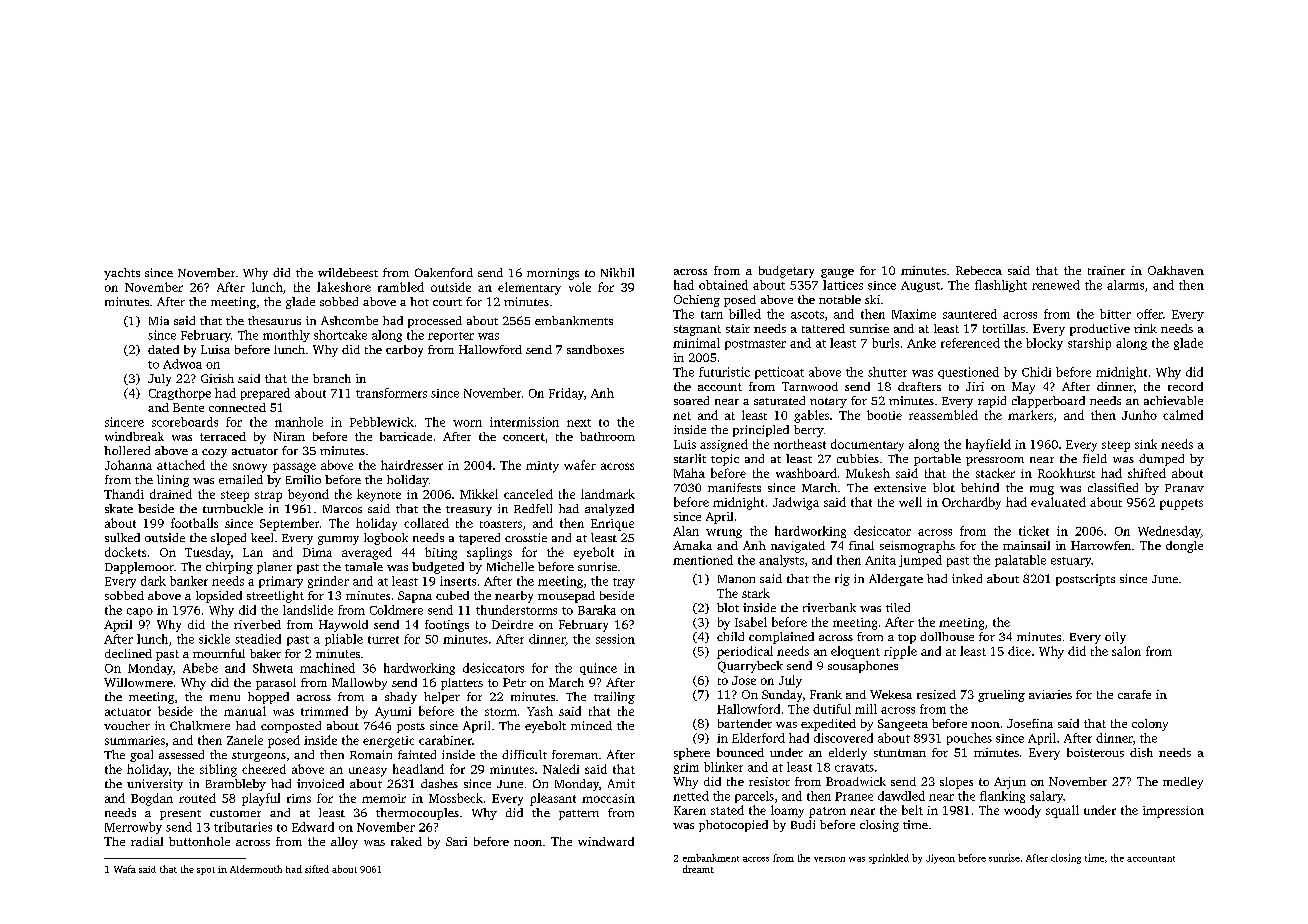 The width and height of the document is (1308, 924). Describe the element at coordinates (122, 274) in the document. I see `yachts` at that location.
